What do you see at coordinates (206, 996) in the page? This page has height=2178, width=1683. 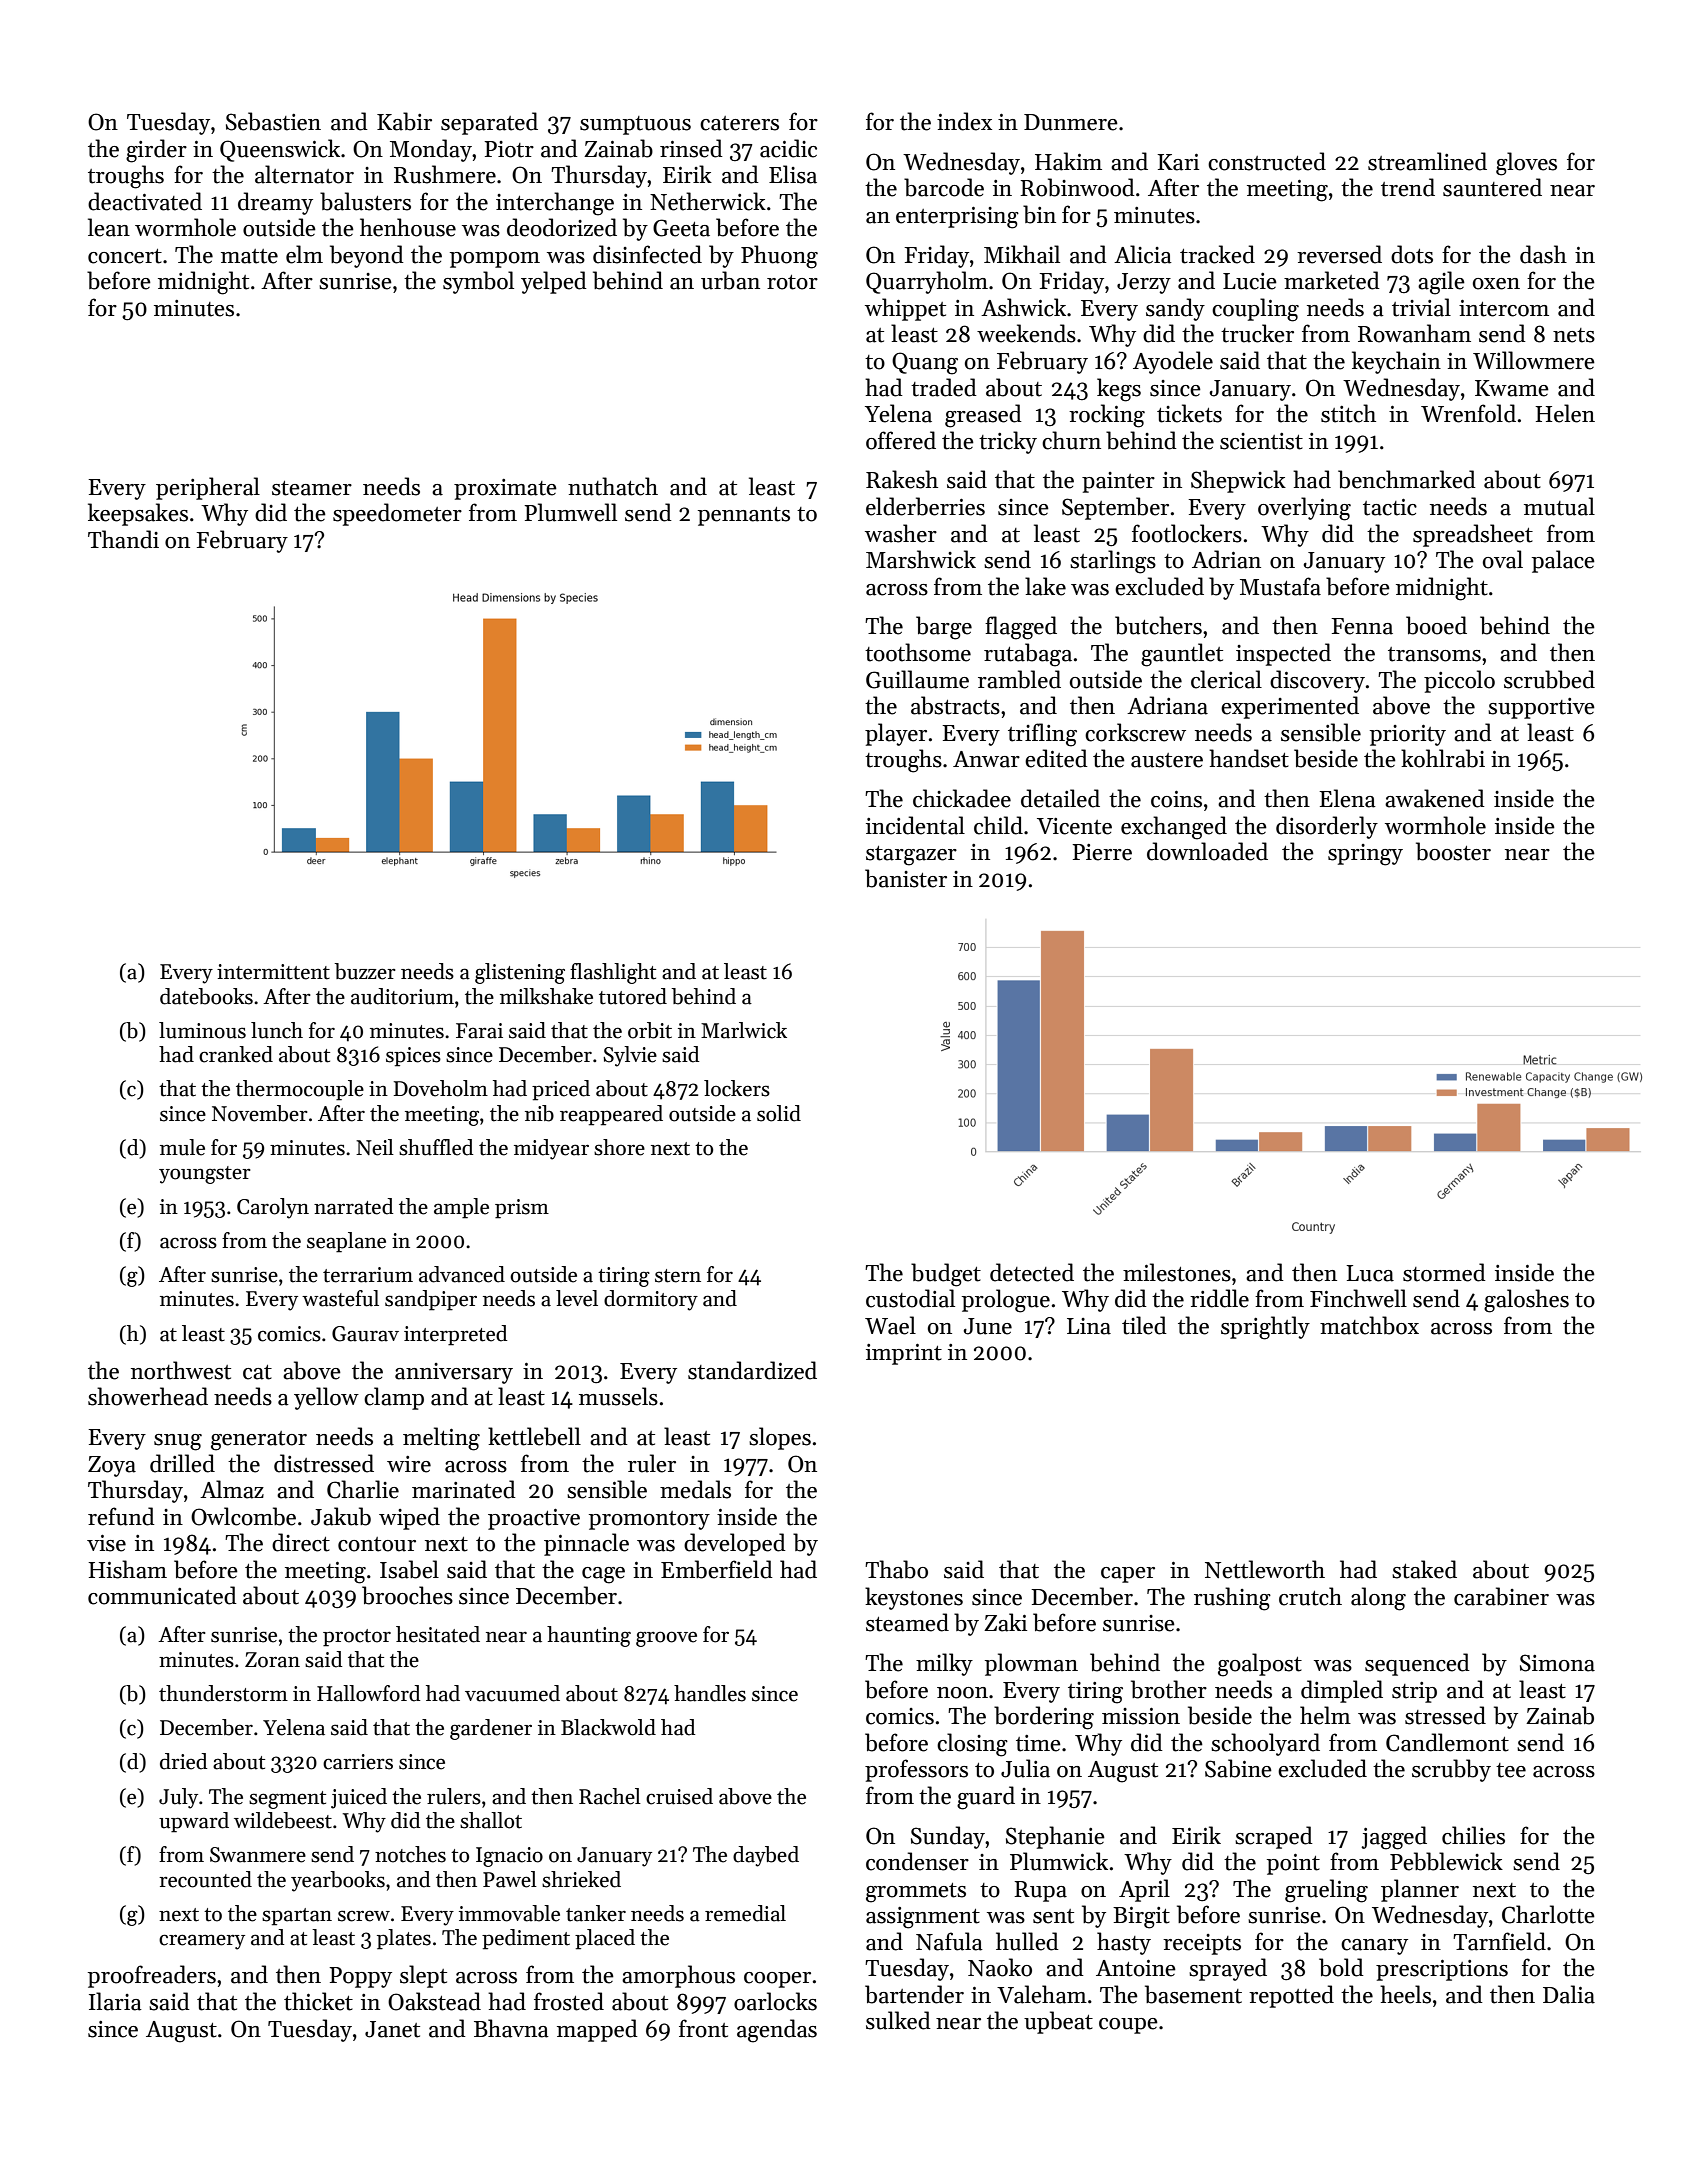 I see `datebooks` at bounding box center [206, 996].
